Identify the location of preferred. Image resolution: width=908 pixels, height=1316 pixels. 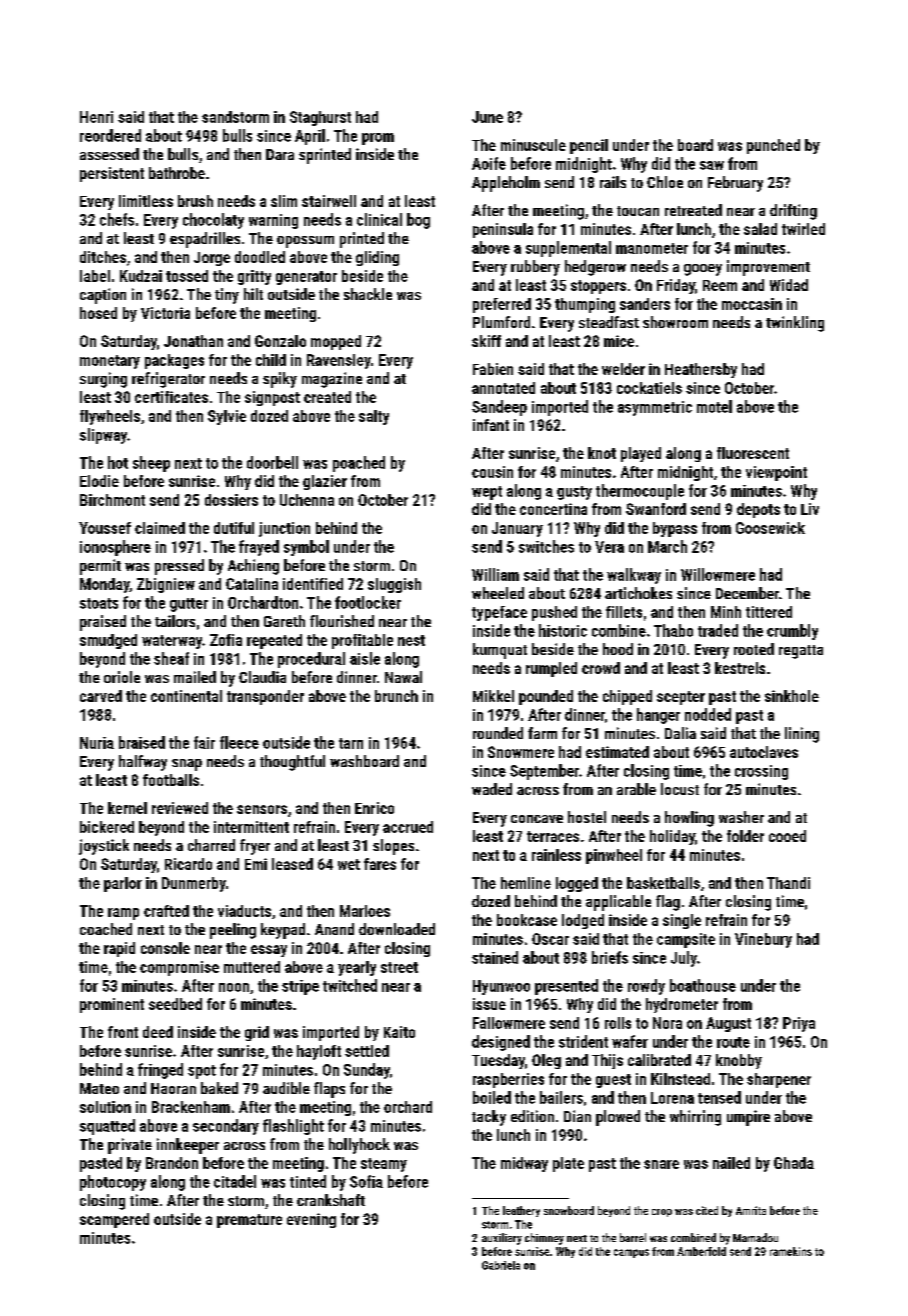
(502, 305).
